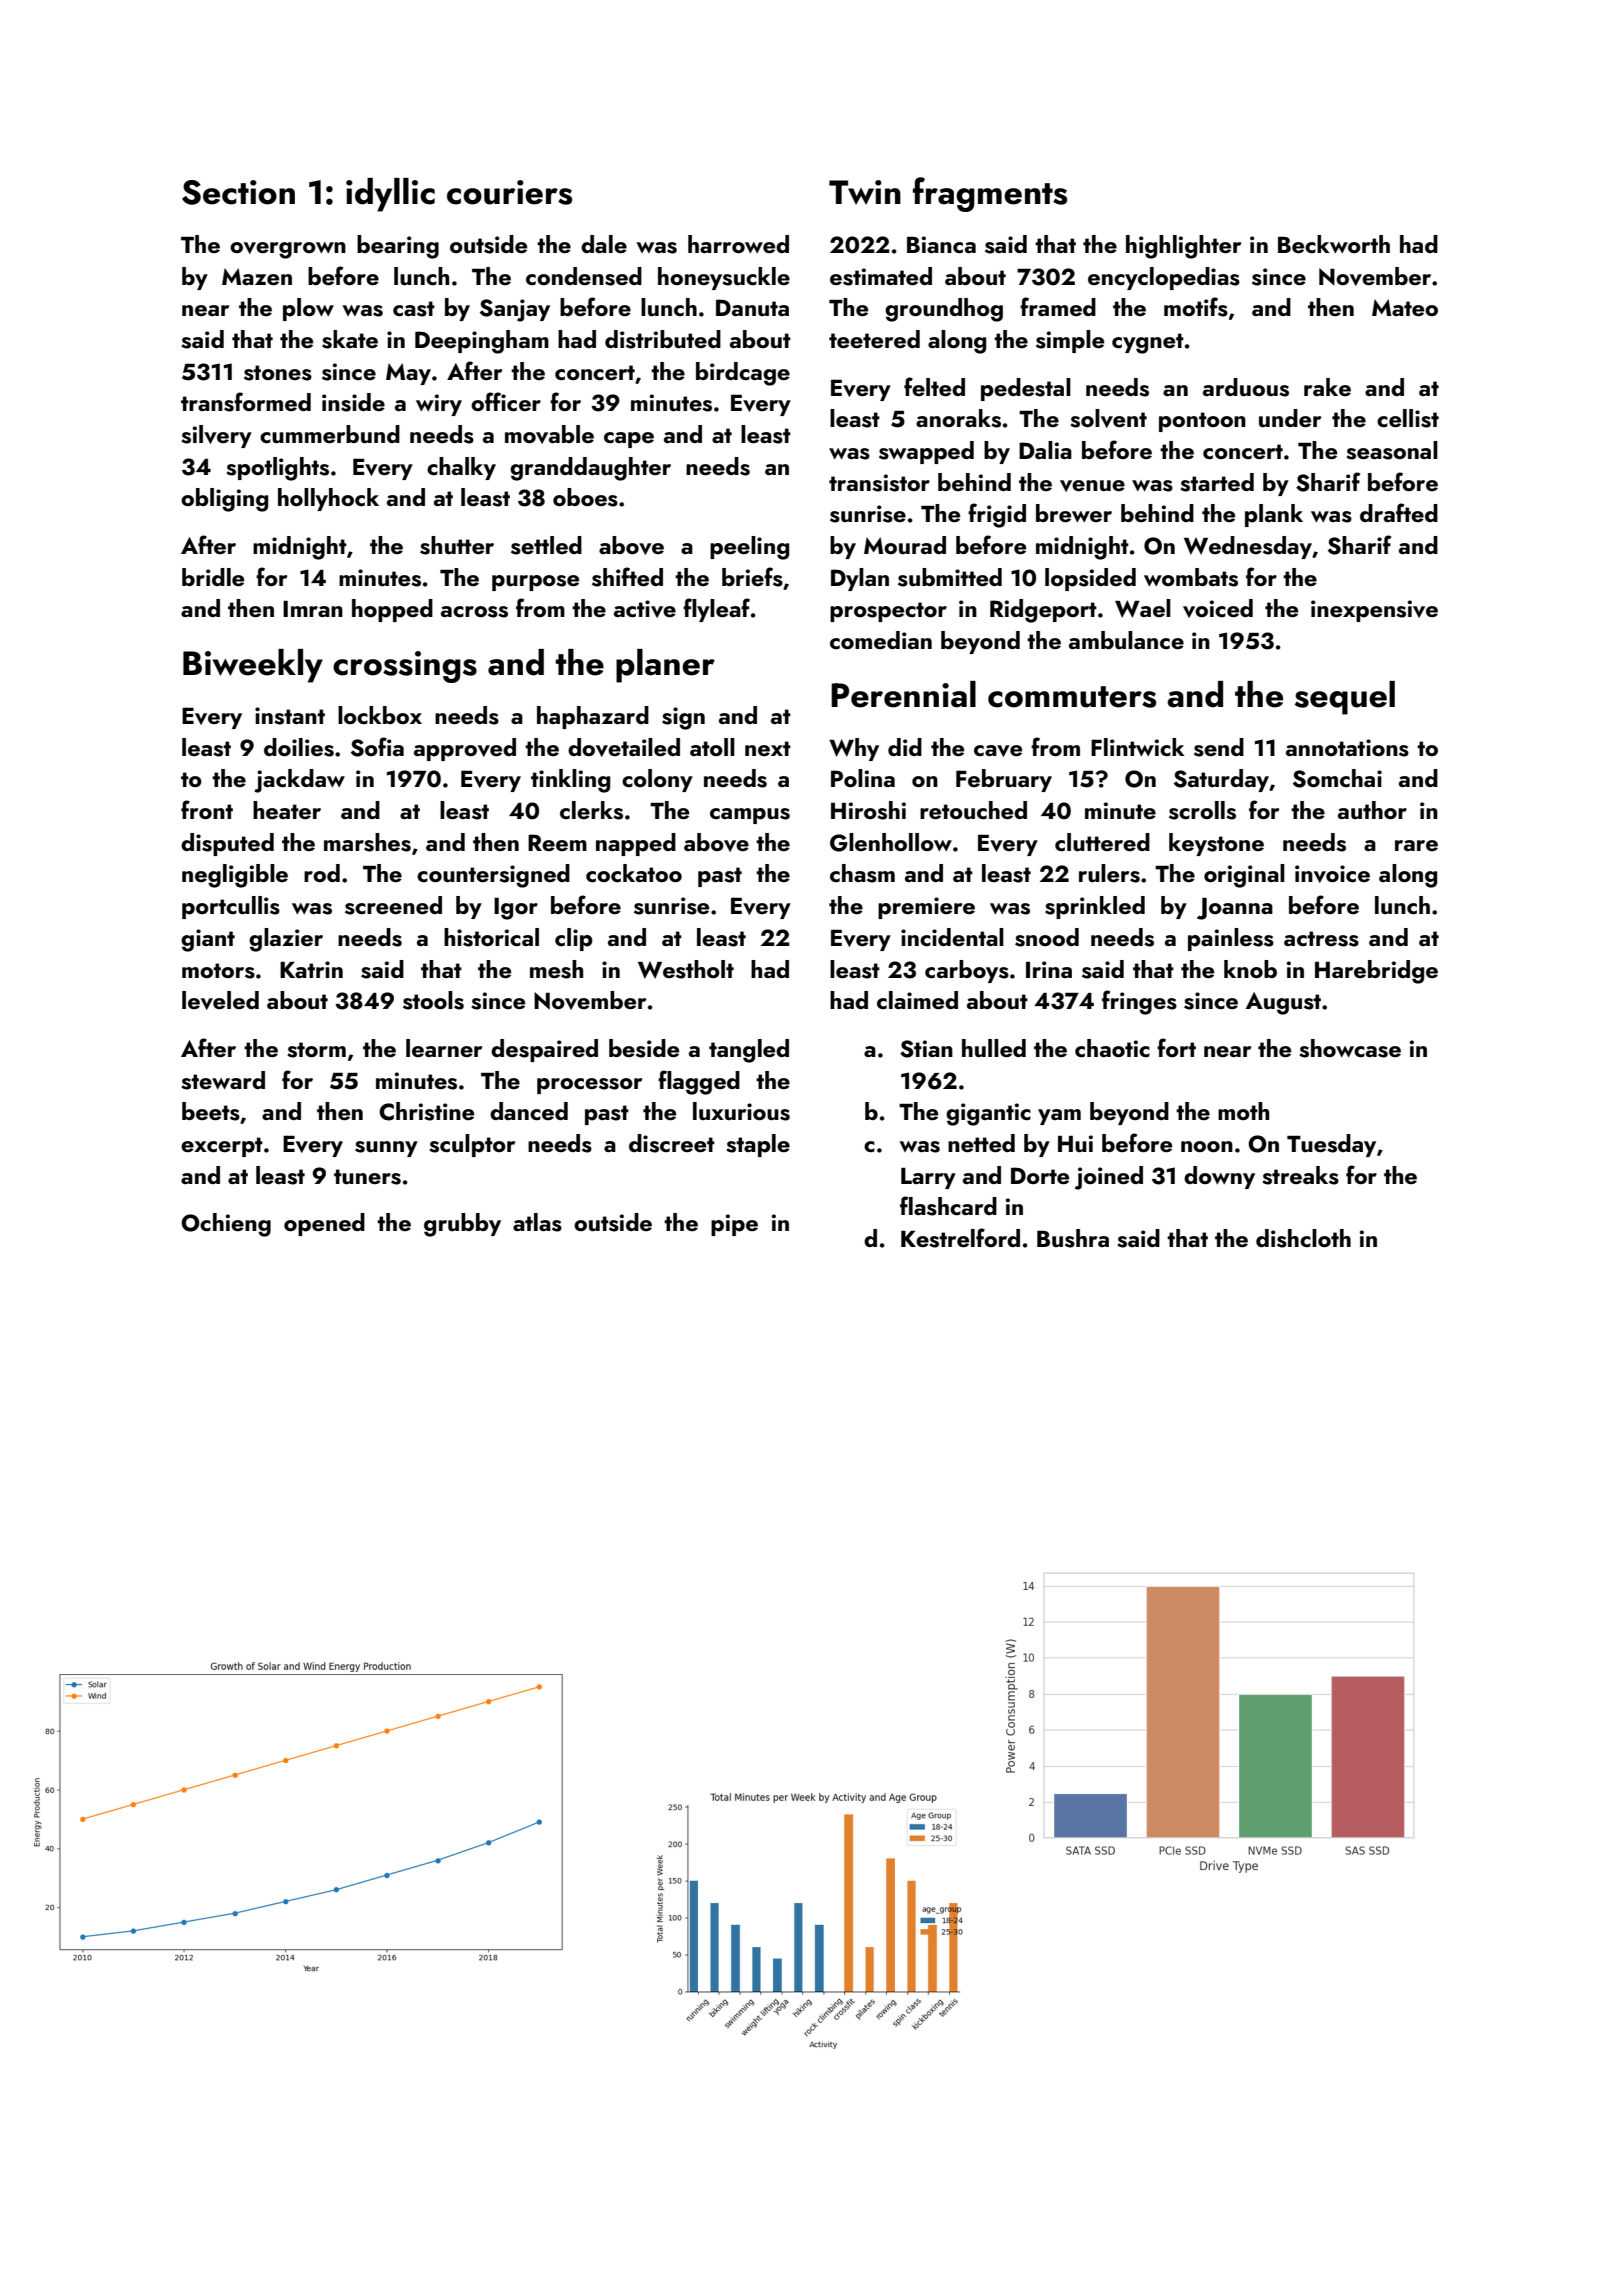 The height and width of the page is (2292, 1620). What do you see at coordinates (663, 339) in the page?
I see `distributed` at bounding box center [663, 339].
